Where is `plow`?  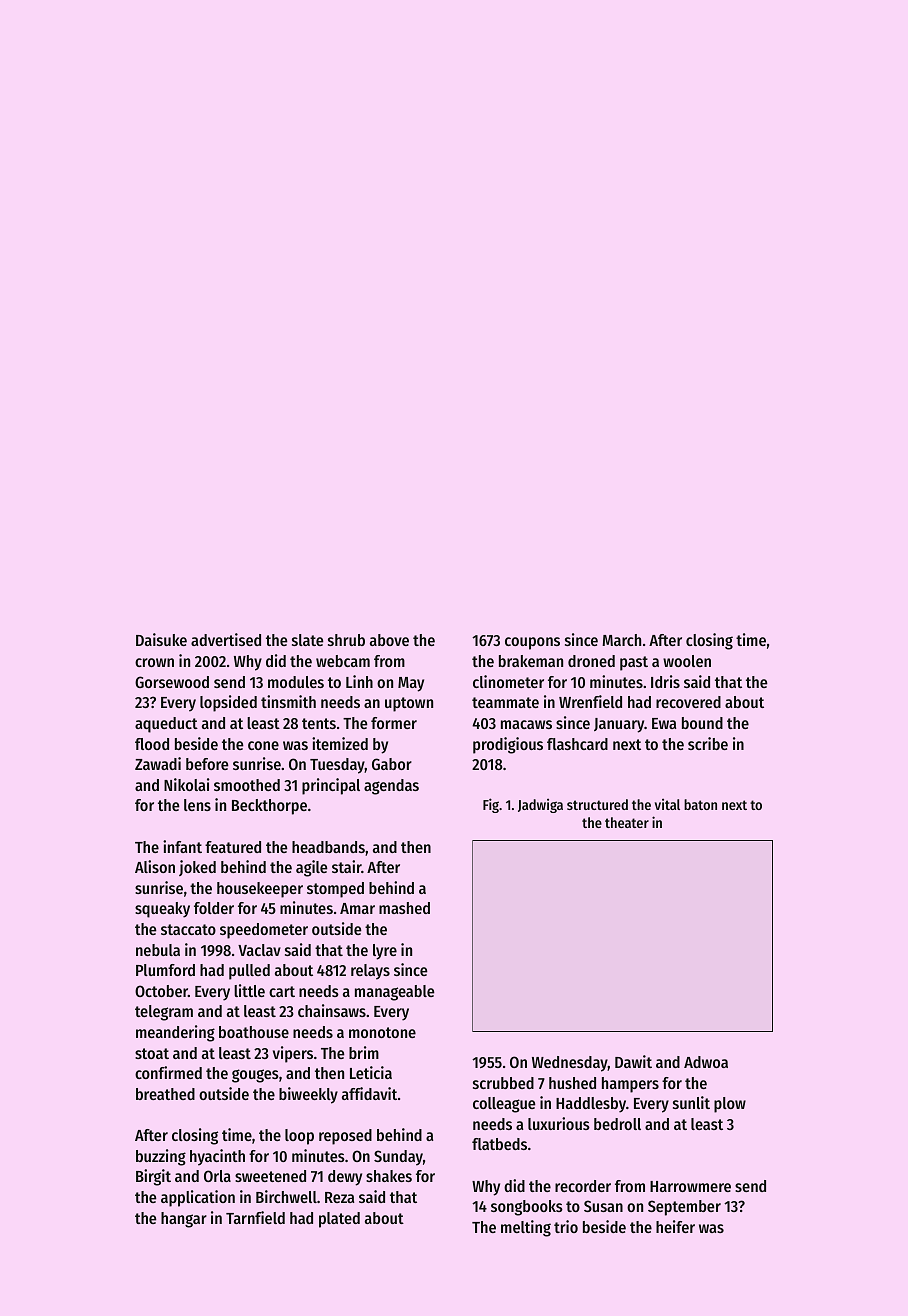
plow is located at coordinates (730, 1105).
